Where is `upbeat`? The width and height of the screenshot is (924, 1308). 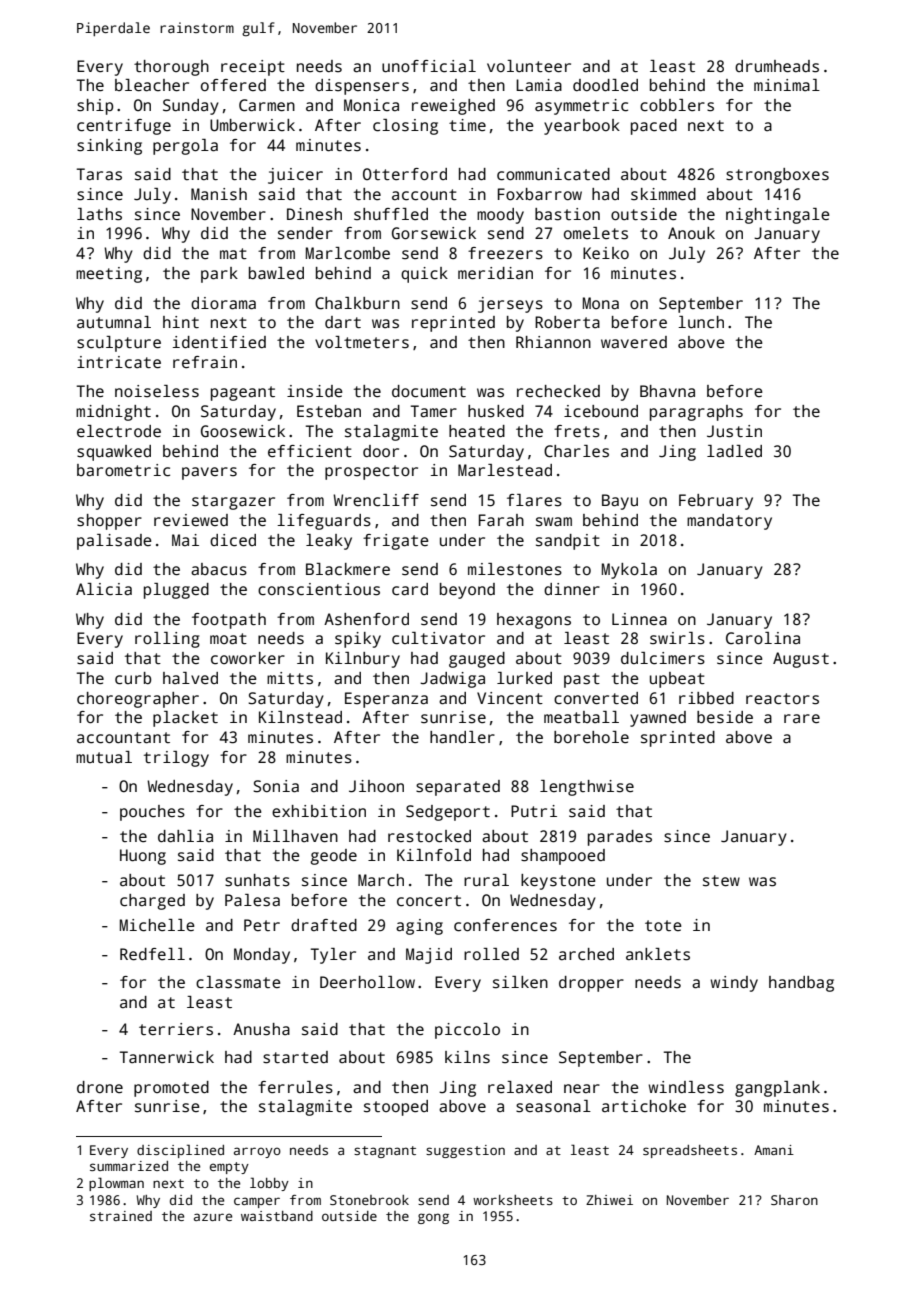 upbeat is located at coordinates (677, 680).
